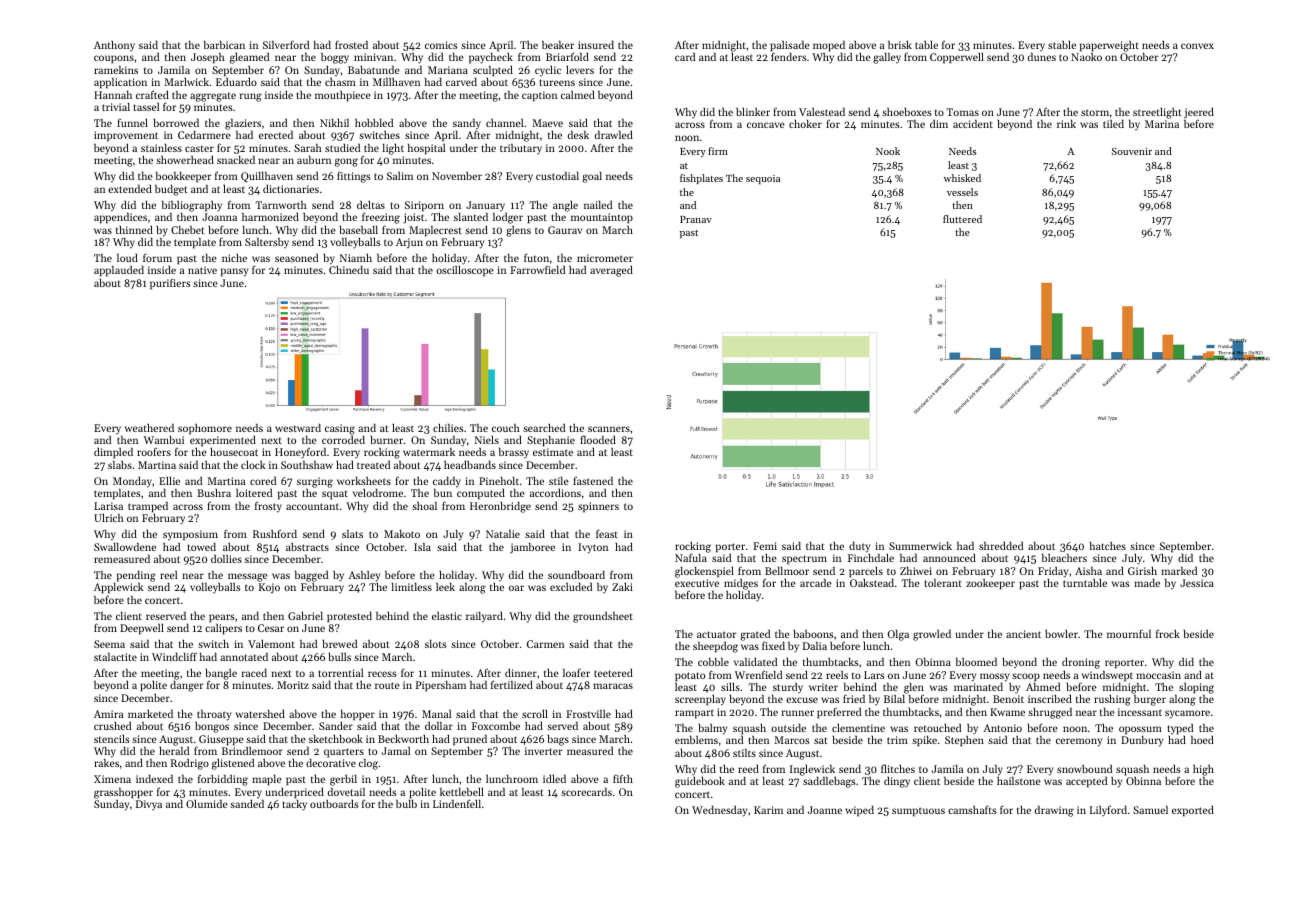 The width and height of the document is (1308, 924). Describe the element at coordinates (406, 804) in the document. I see `bulb` at that location.
